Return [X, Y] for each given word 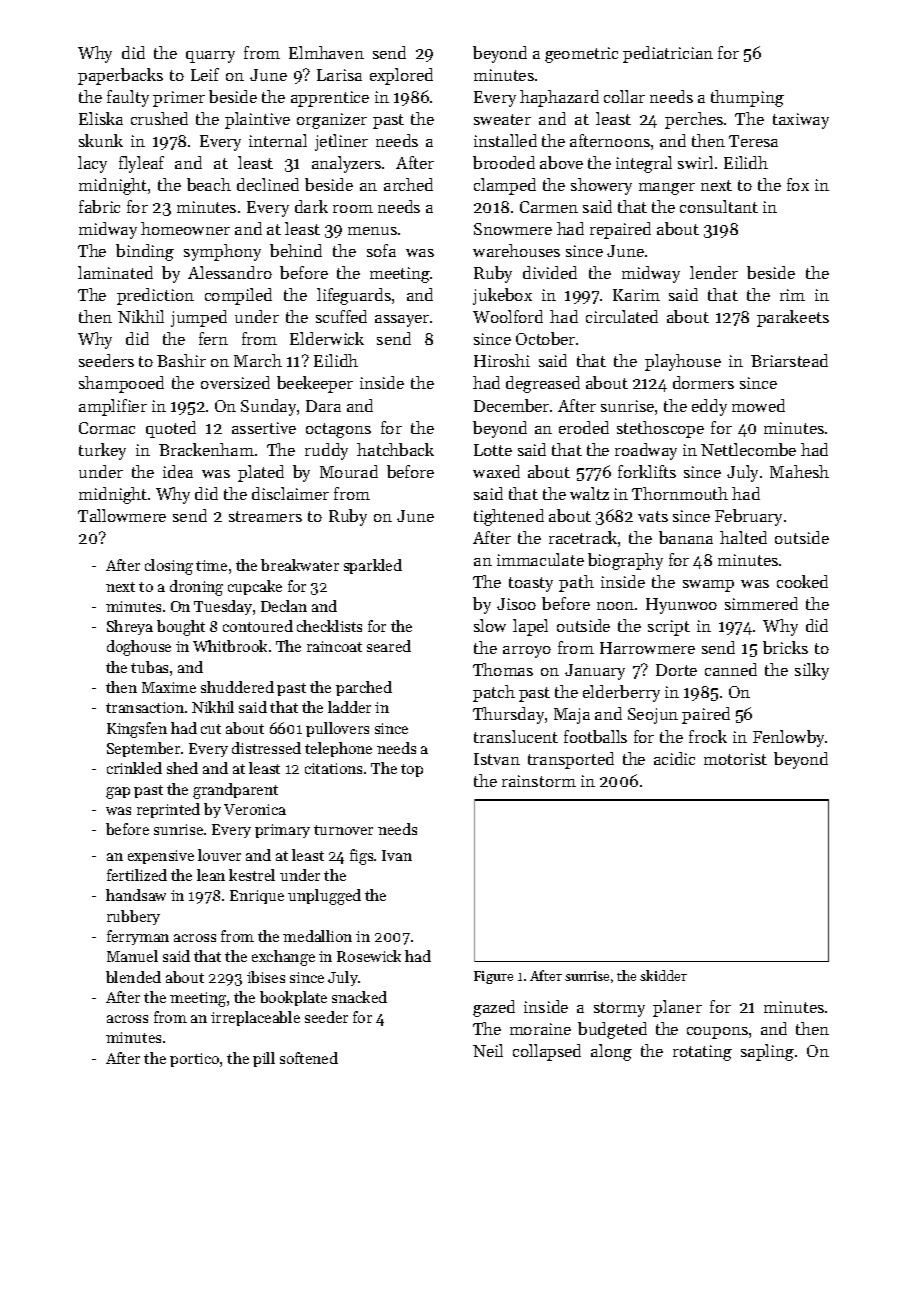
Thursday [508, 715]
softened [309, 1058]
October [545, 338]
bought [181, 628]
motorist [735, 759]
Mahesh [799, 471]
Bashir [181, 360]
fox [798, 184]
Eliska [101, 118]
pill [264, 1059]
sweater [502, 119]
